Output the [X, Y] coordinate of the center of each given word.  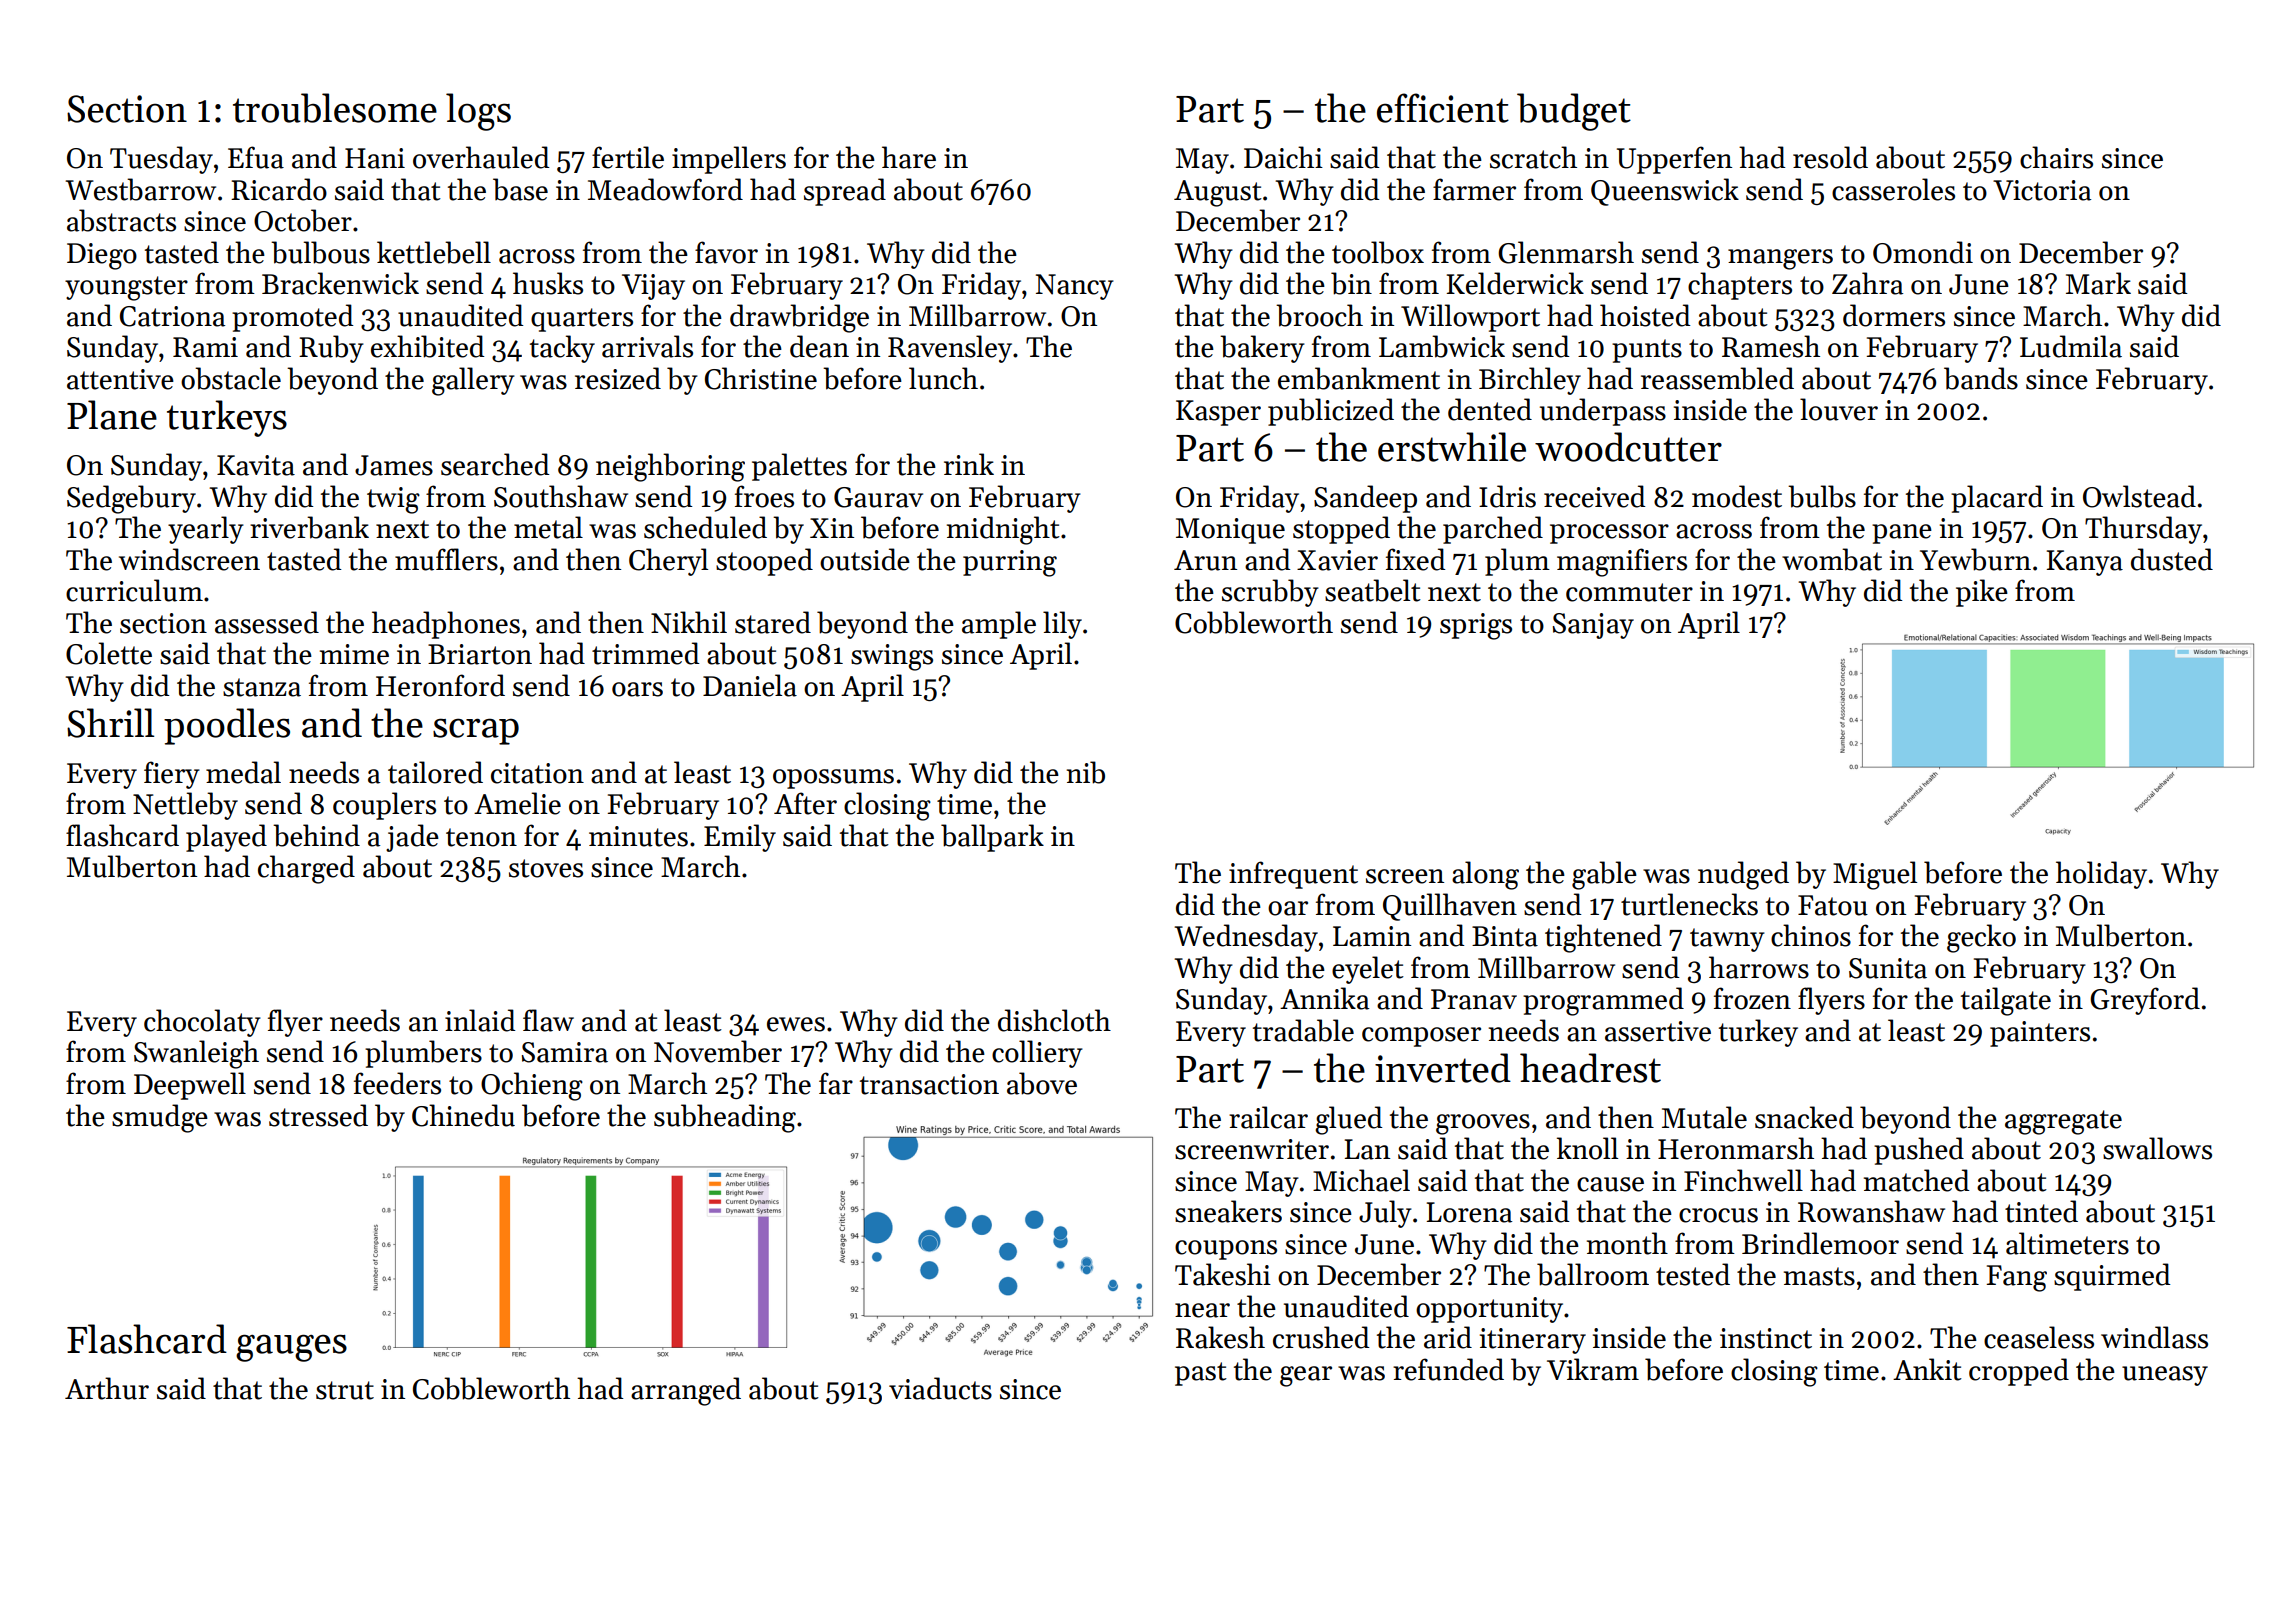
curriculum [134, 590]
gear [1306, 1376]
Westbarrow [140, 189]
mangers [1780, 259]
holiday [2101, 875]
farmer [1474, 189]
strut [345, 1390]
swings [892, 657]
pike [1982, 593]
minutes [638, 836]
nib [1086, 772]
